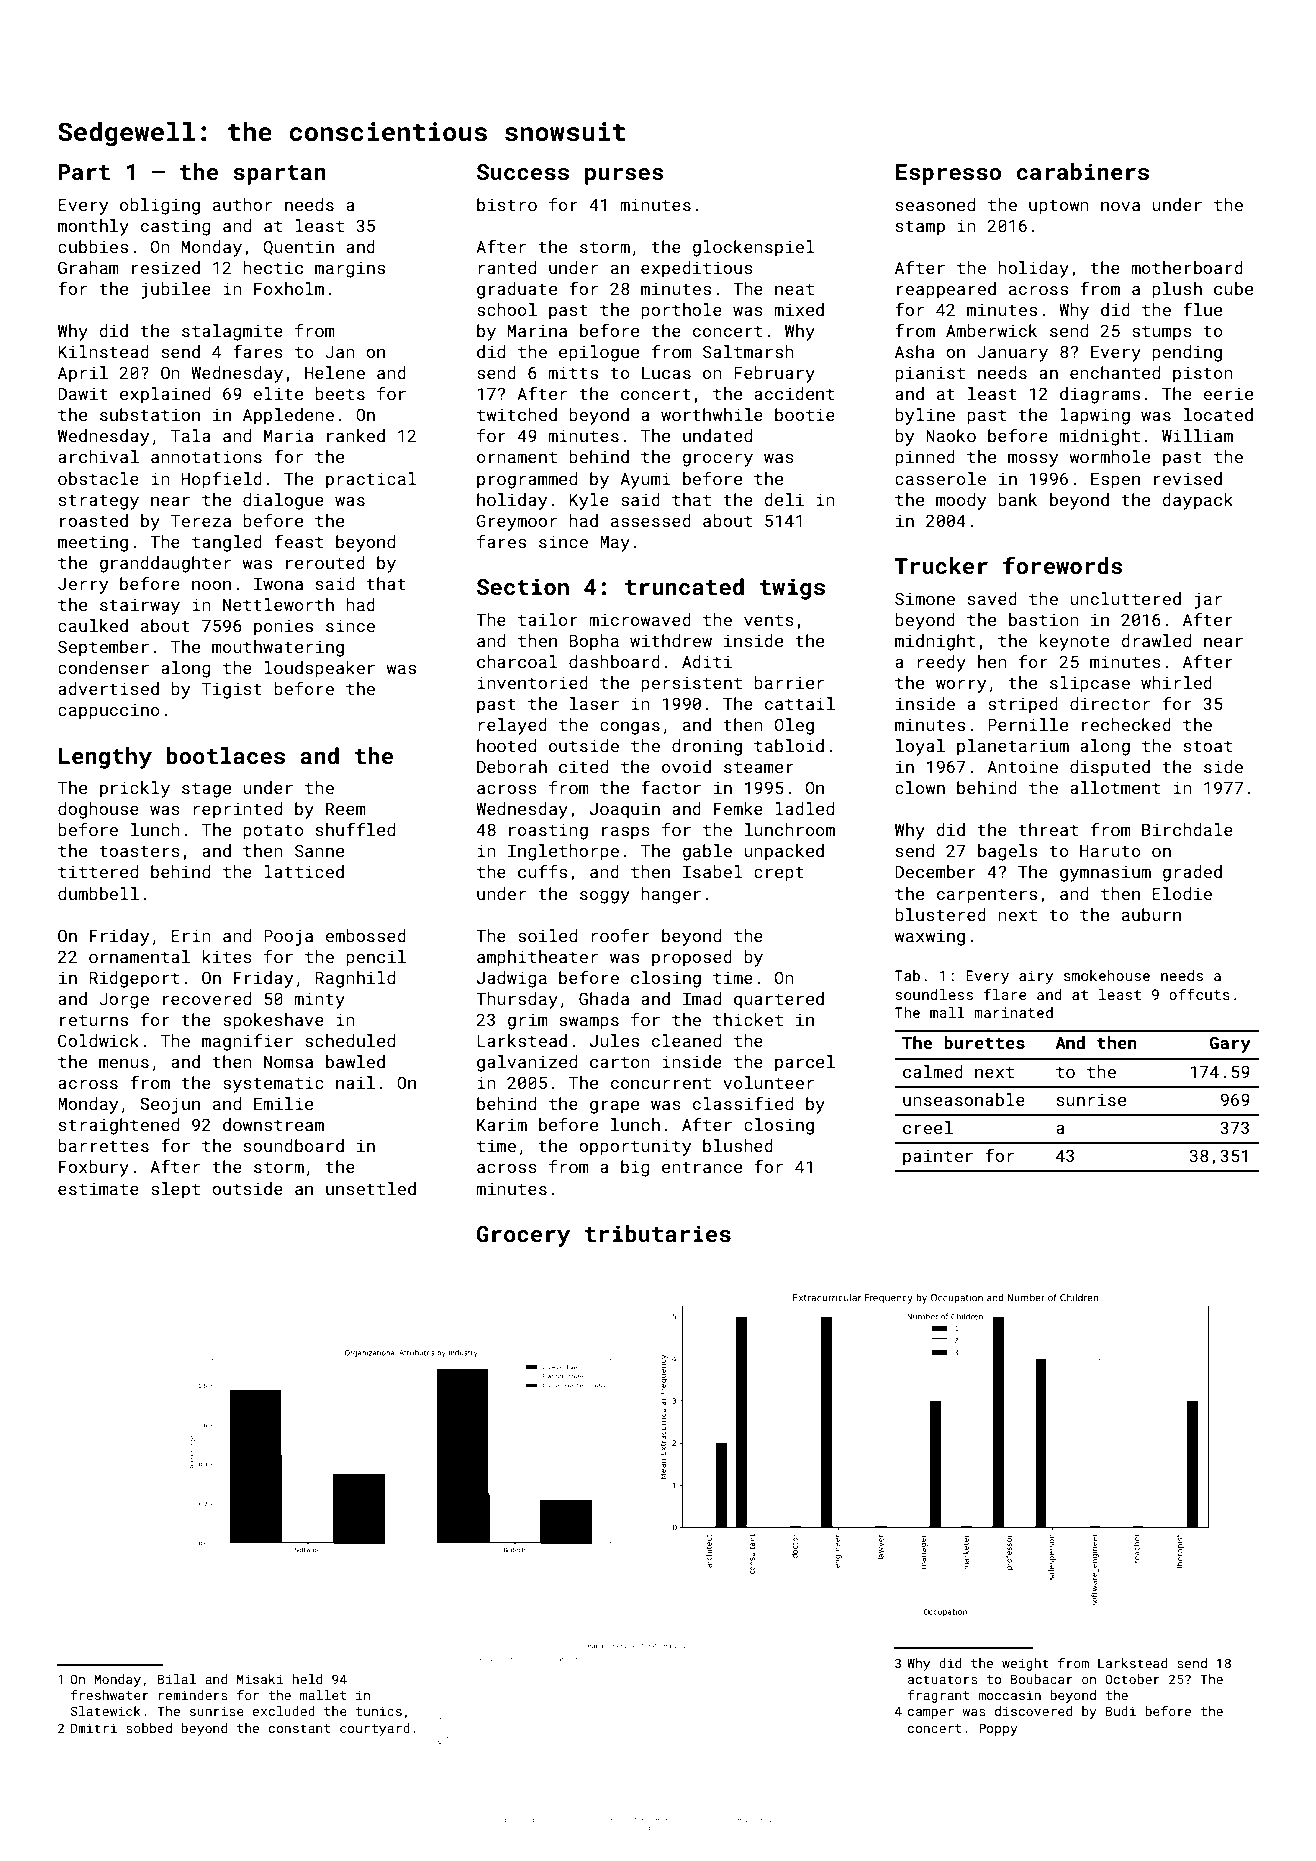 This screenshot has width=1316, height=1861. What do you see at coordinates (1025, 1664) in the screenshot?
I see `weight` at bounding box center [1025, 1664].
